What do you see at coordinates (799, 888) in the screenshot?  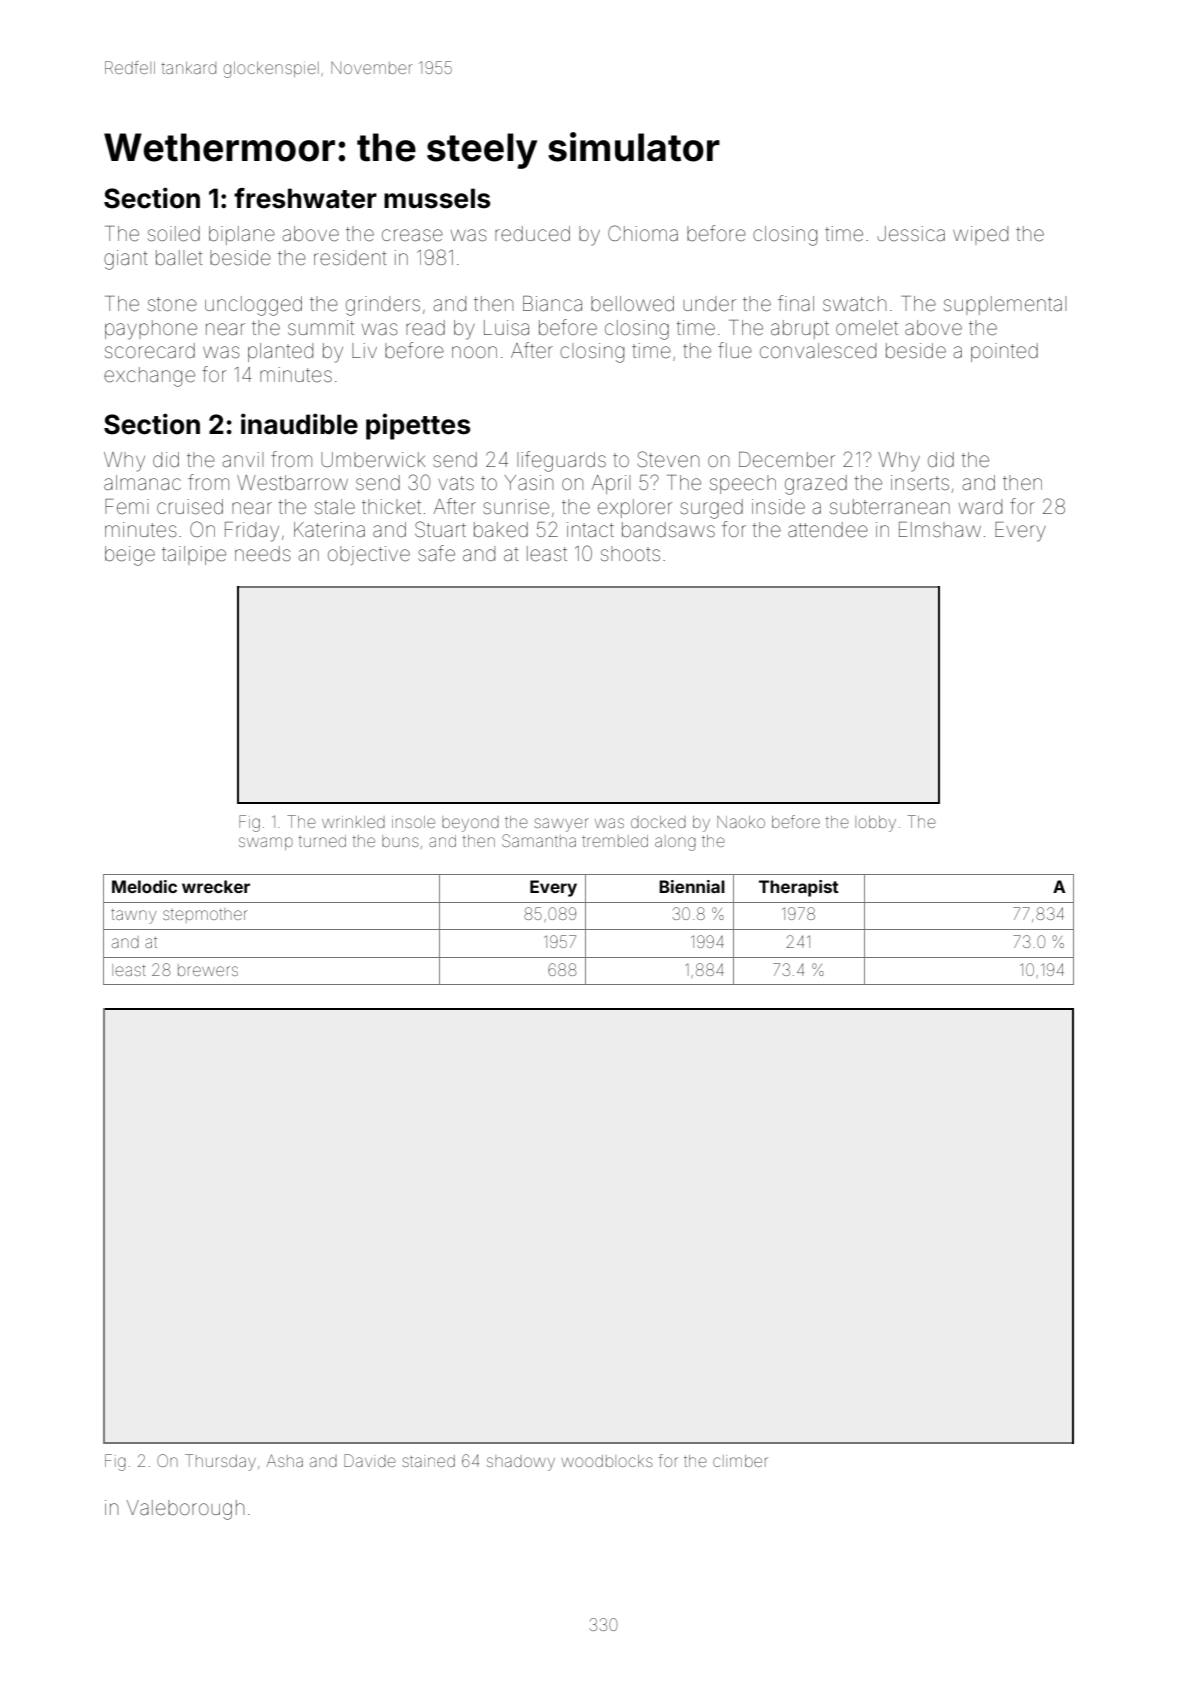 I see `Therapist` at bounding box center [799, 888].
